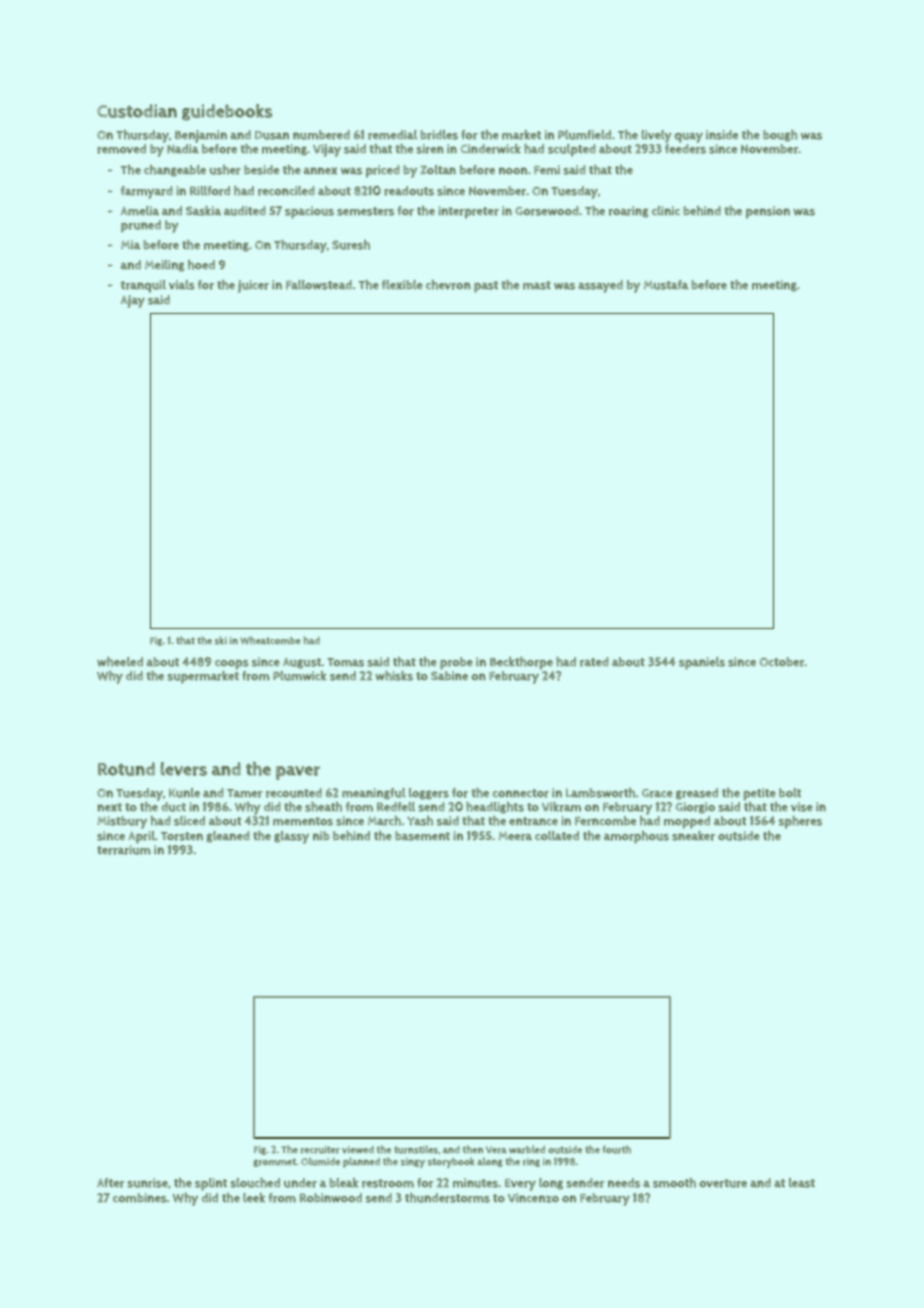  I want to click on then, so click(473, 1149).
